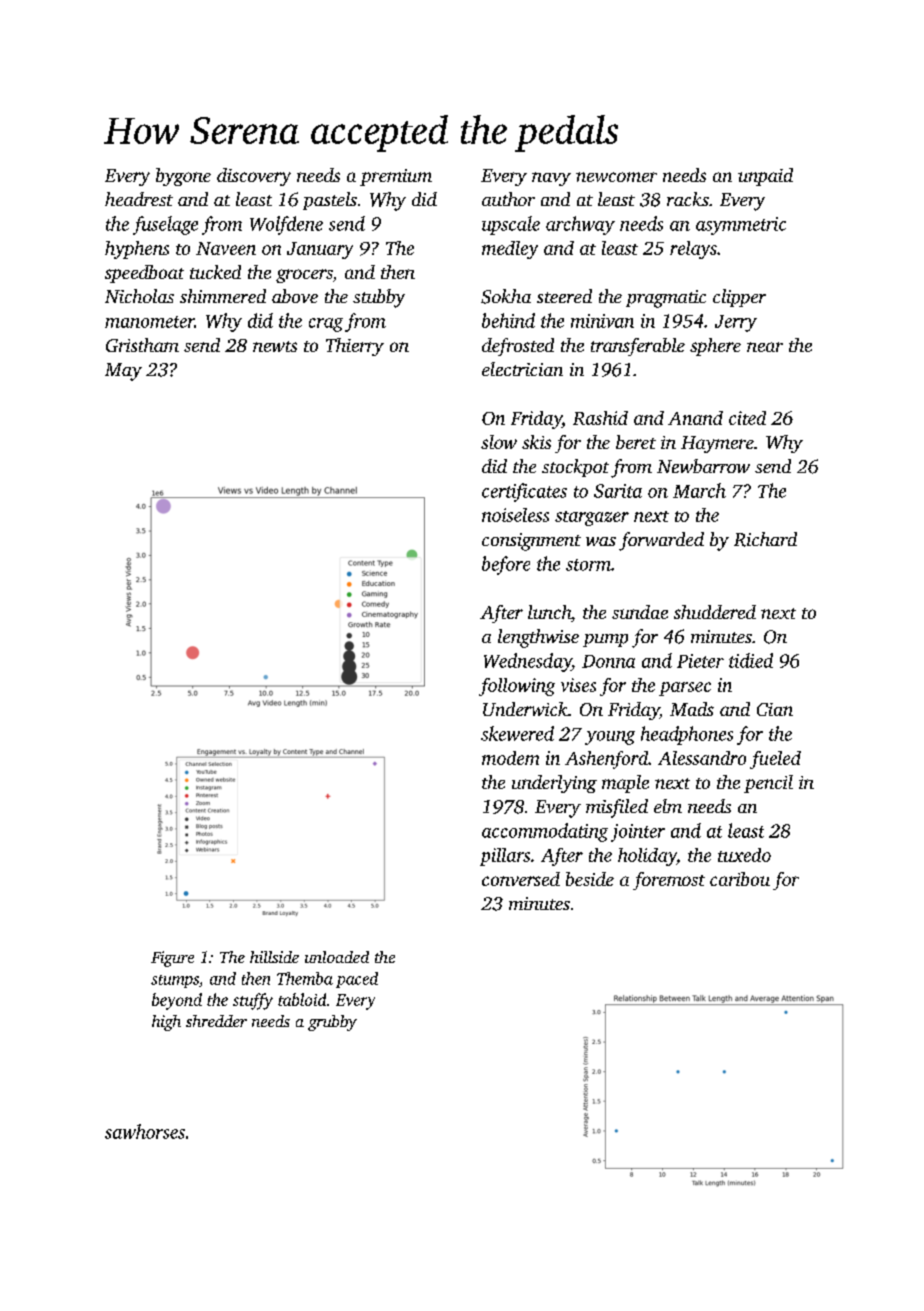 Image resolution: width=924 pixels, height=1311 pixels. What do you see at coordinates (551, 179) in the screenshot?
I see `navy` at bounding box center [551, 179].
